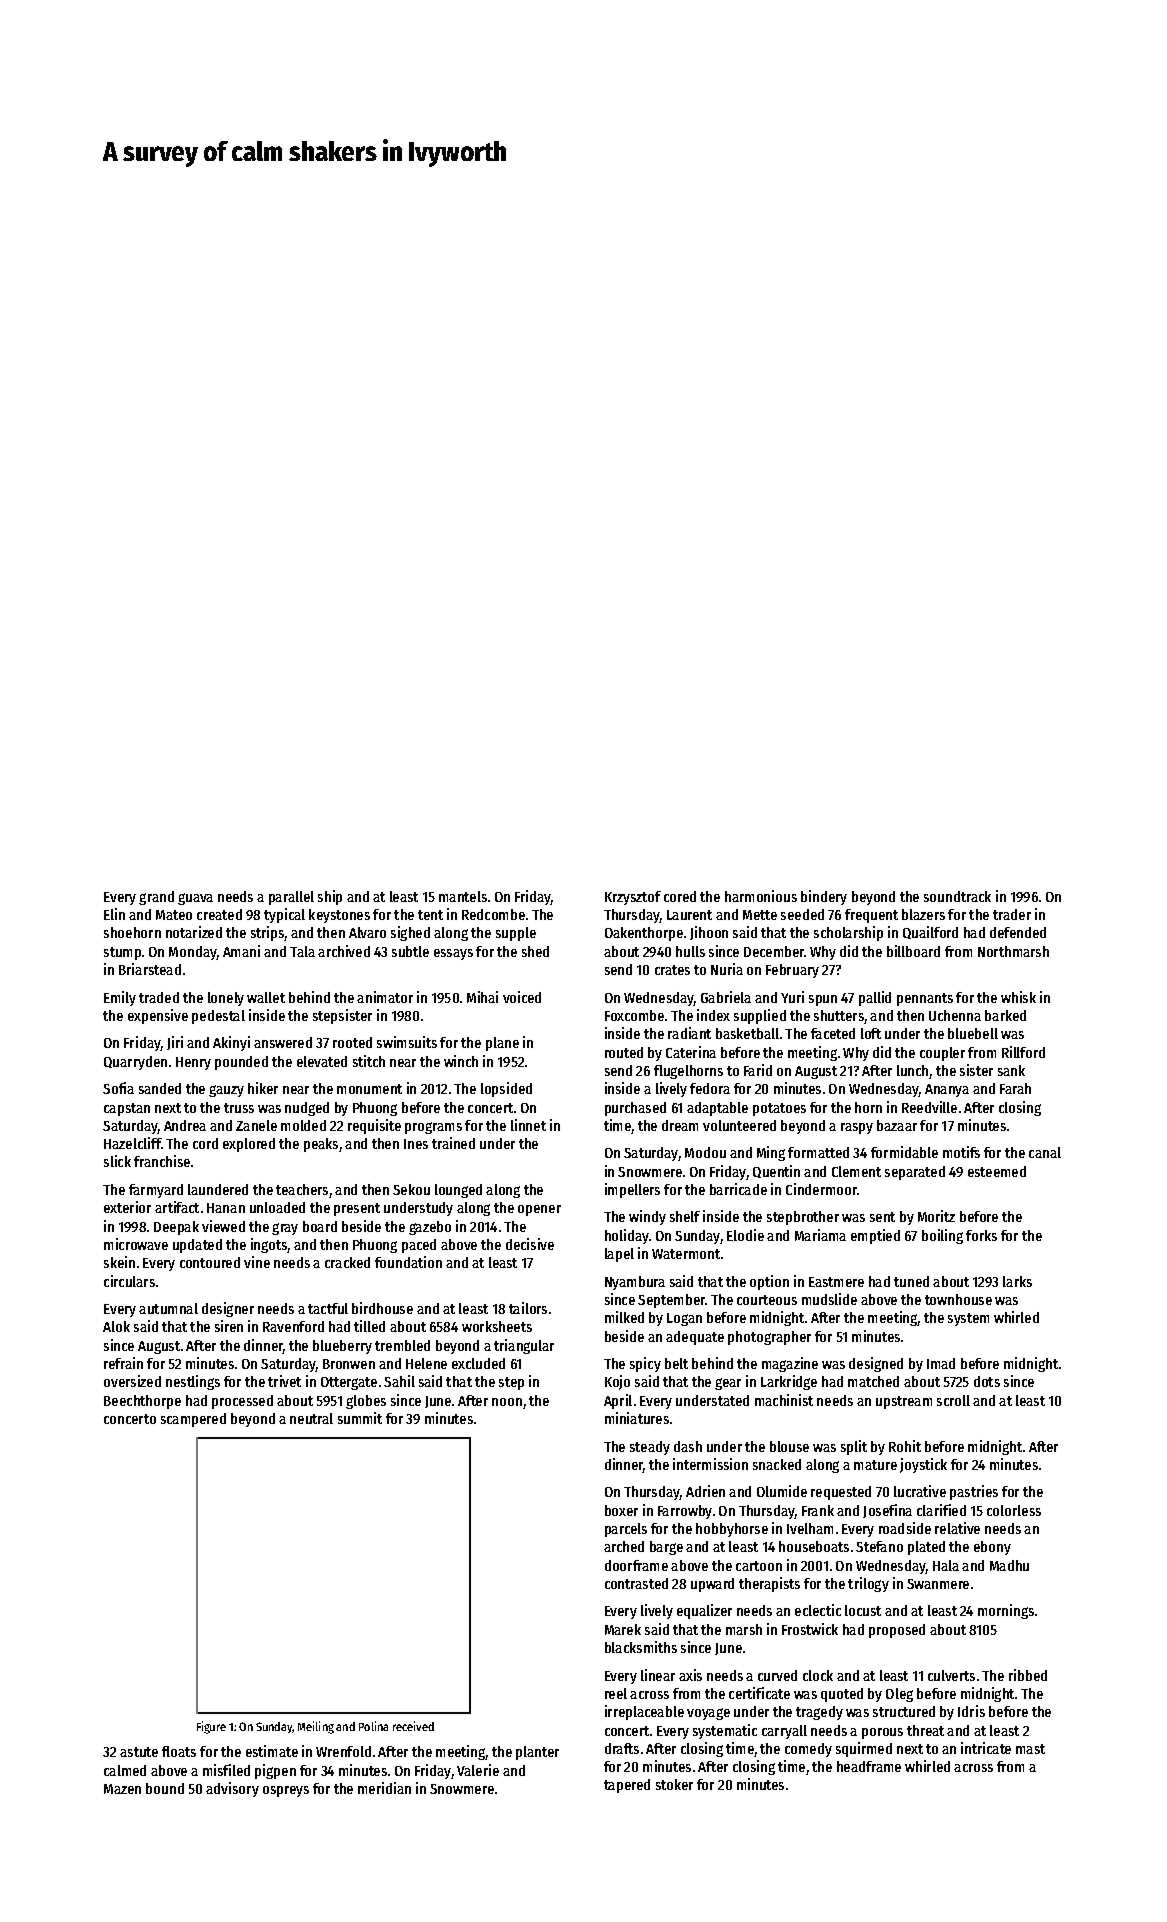  Describe the element at coordinates (818, 1152) in the image. I see `formatted` at that location.
